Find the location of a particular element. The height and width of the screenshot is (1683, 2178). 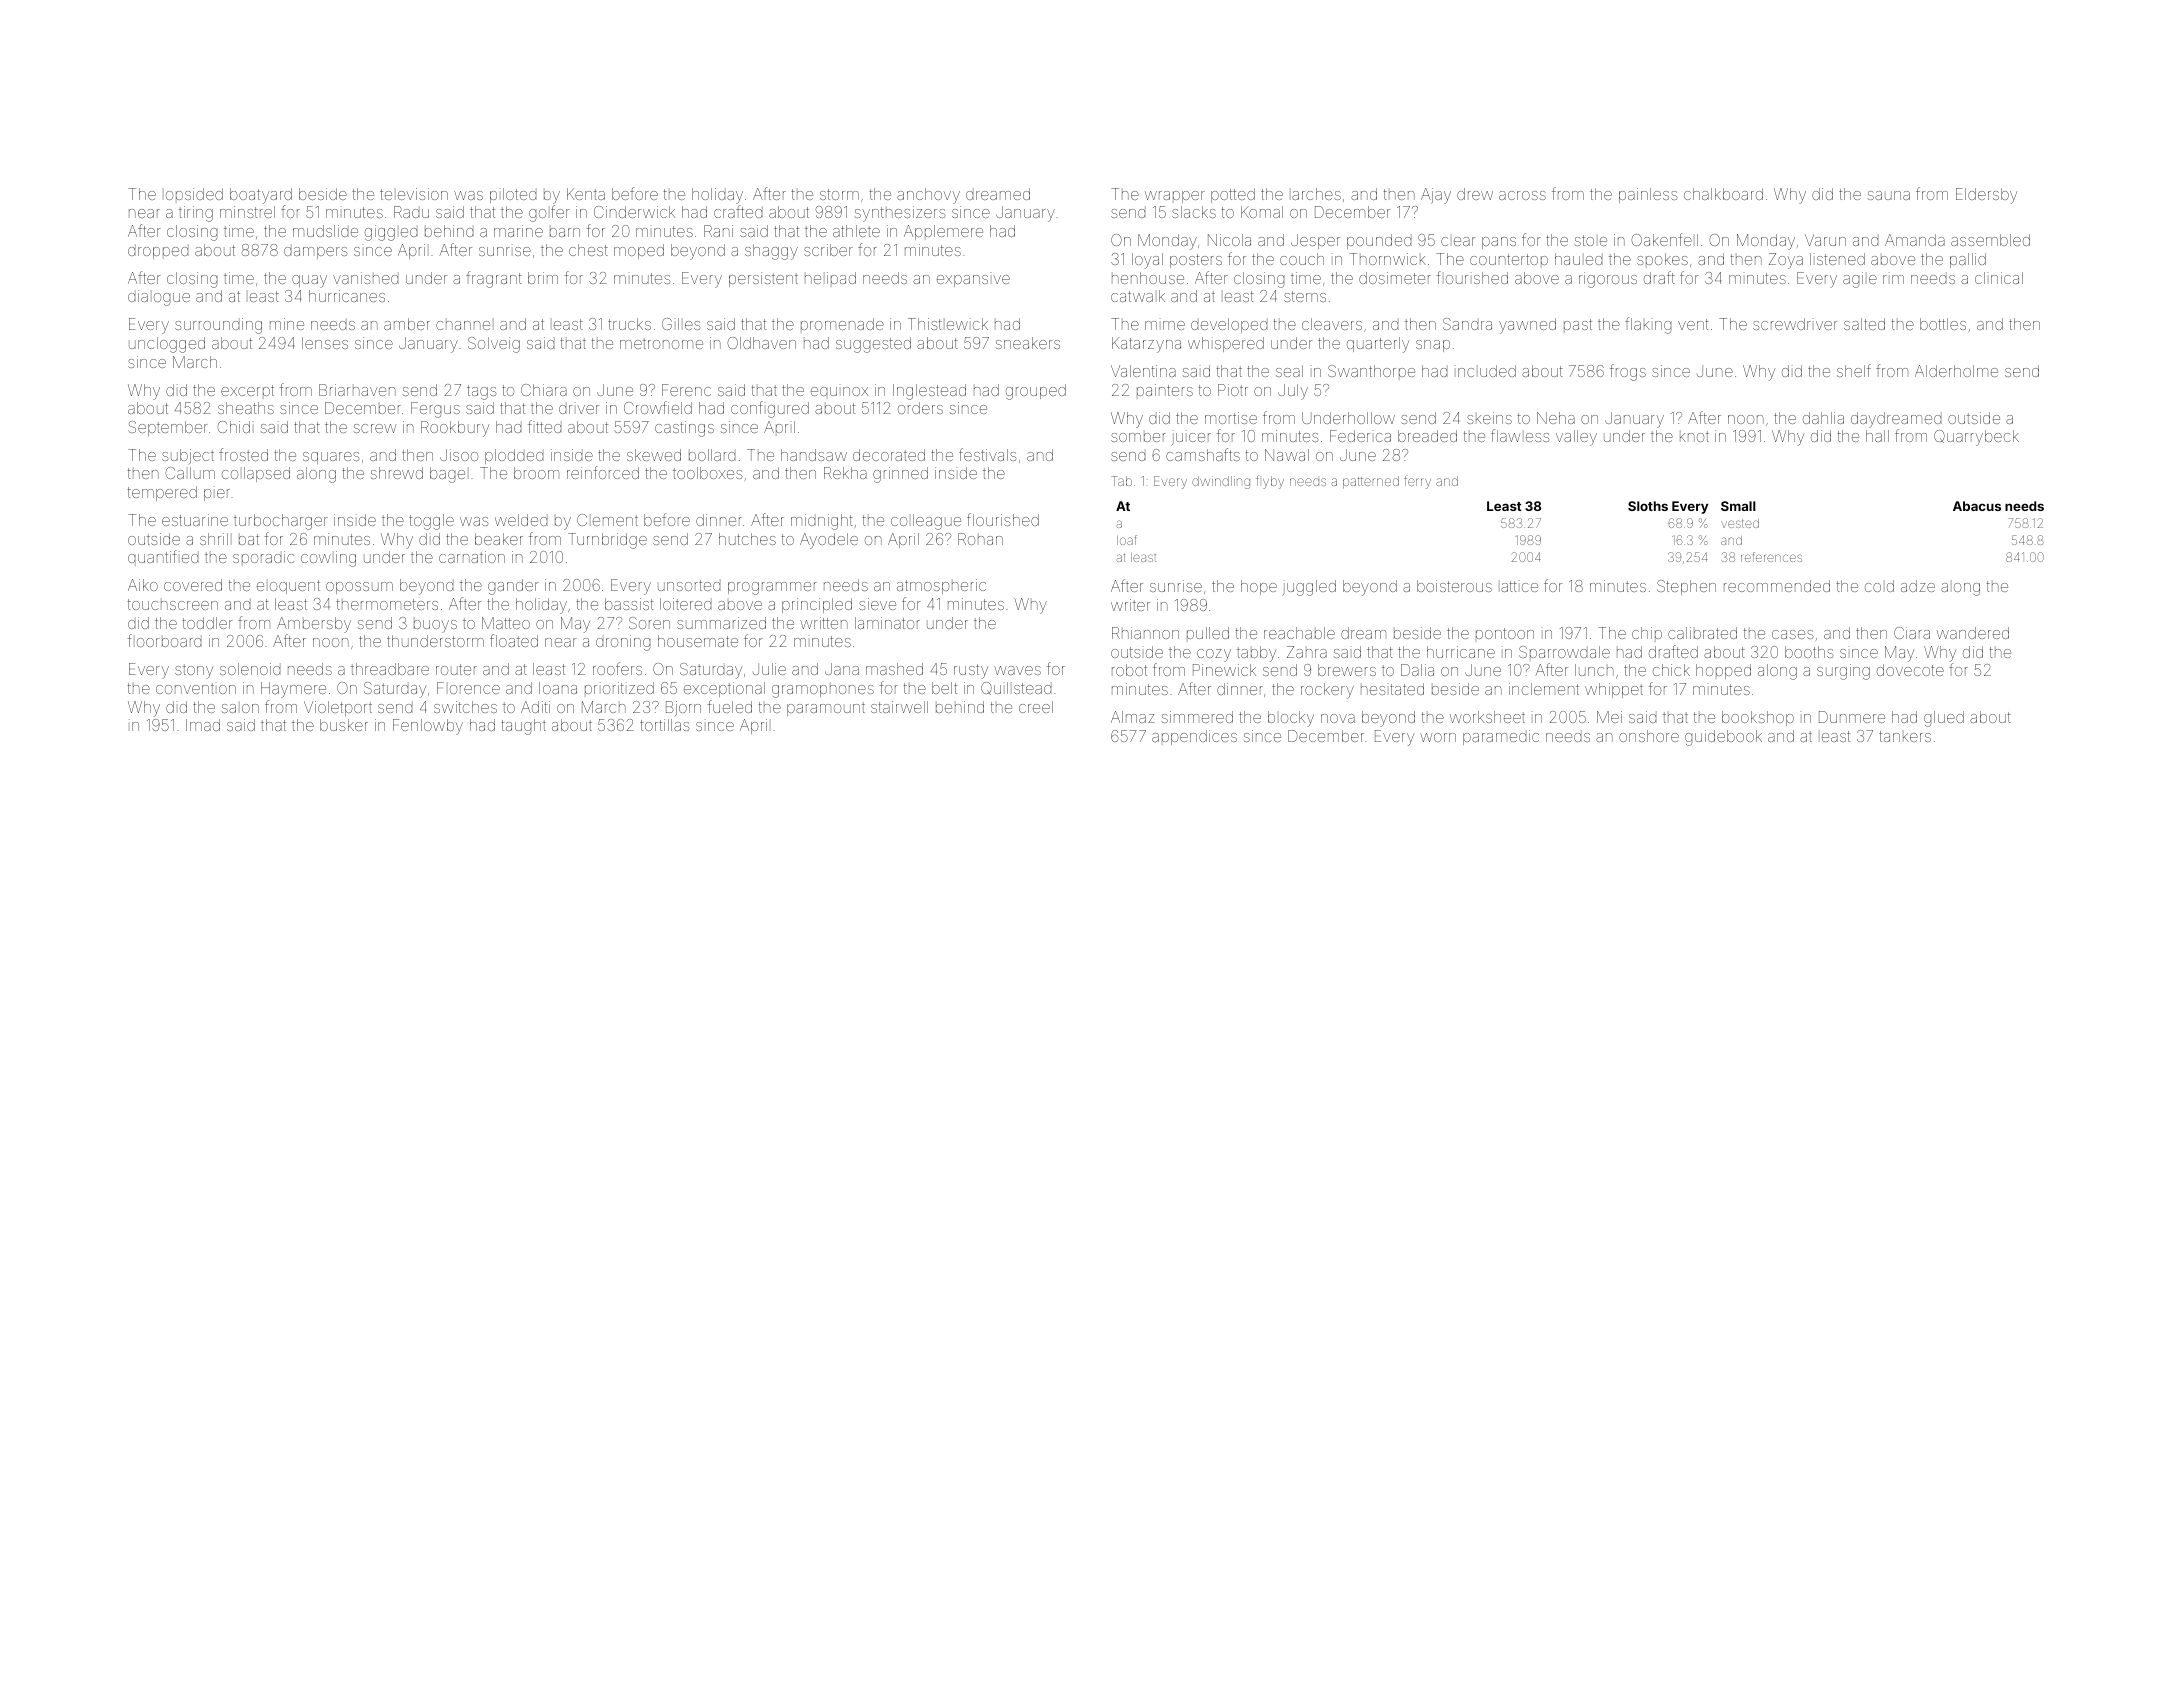

Imad is located at coordinates (203, 725).
